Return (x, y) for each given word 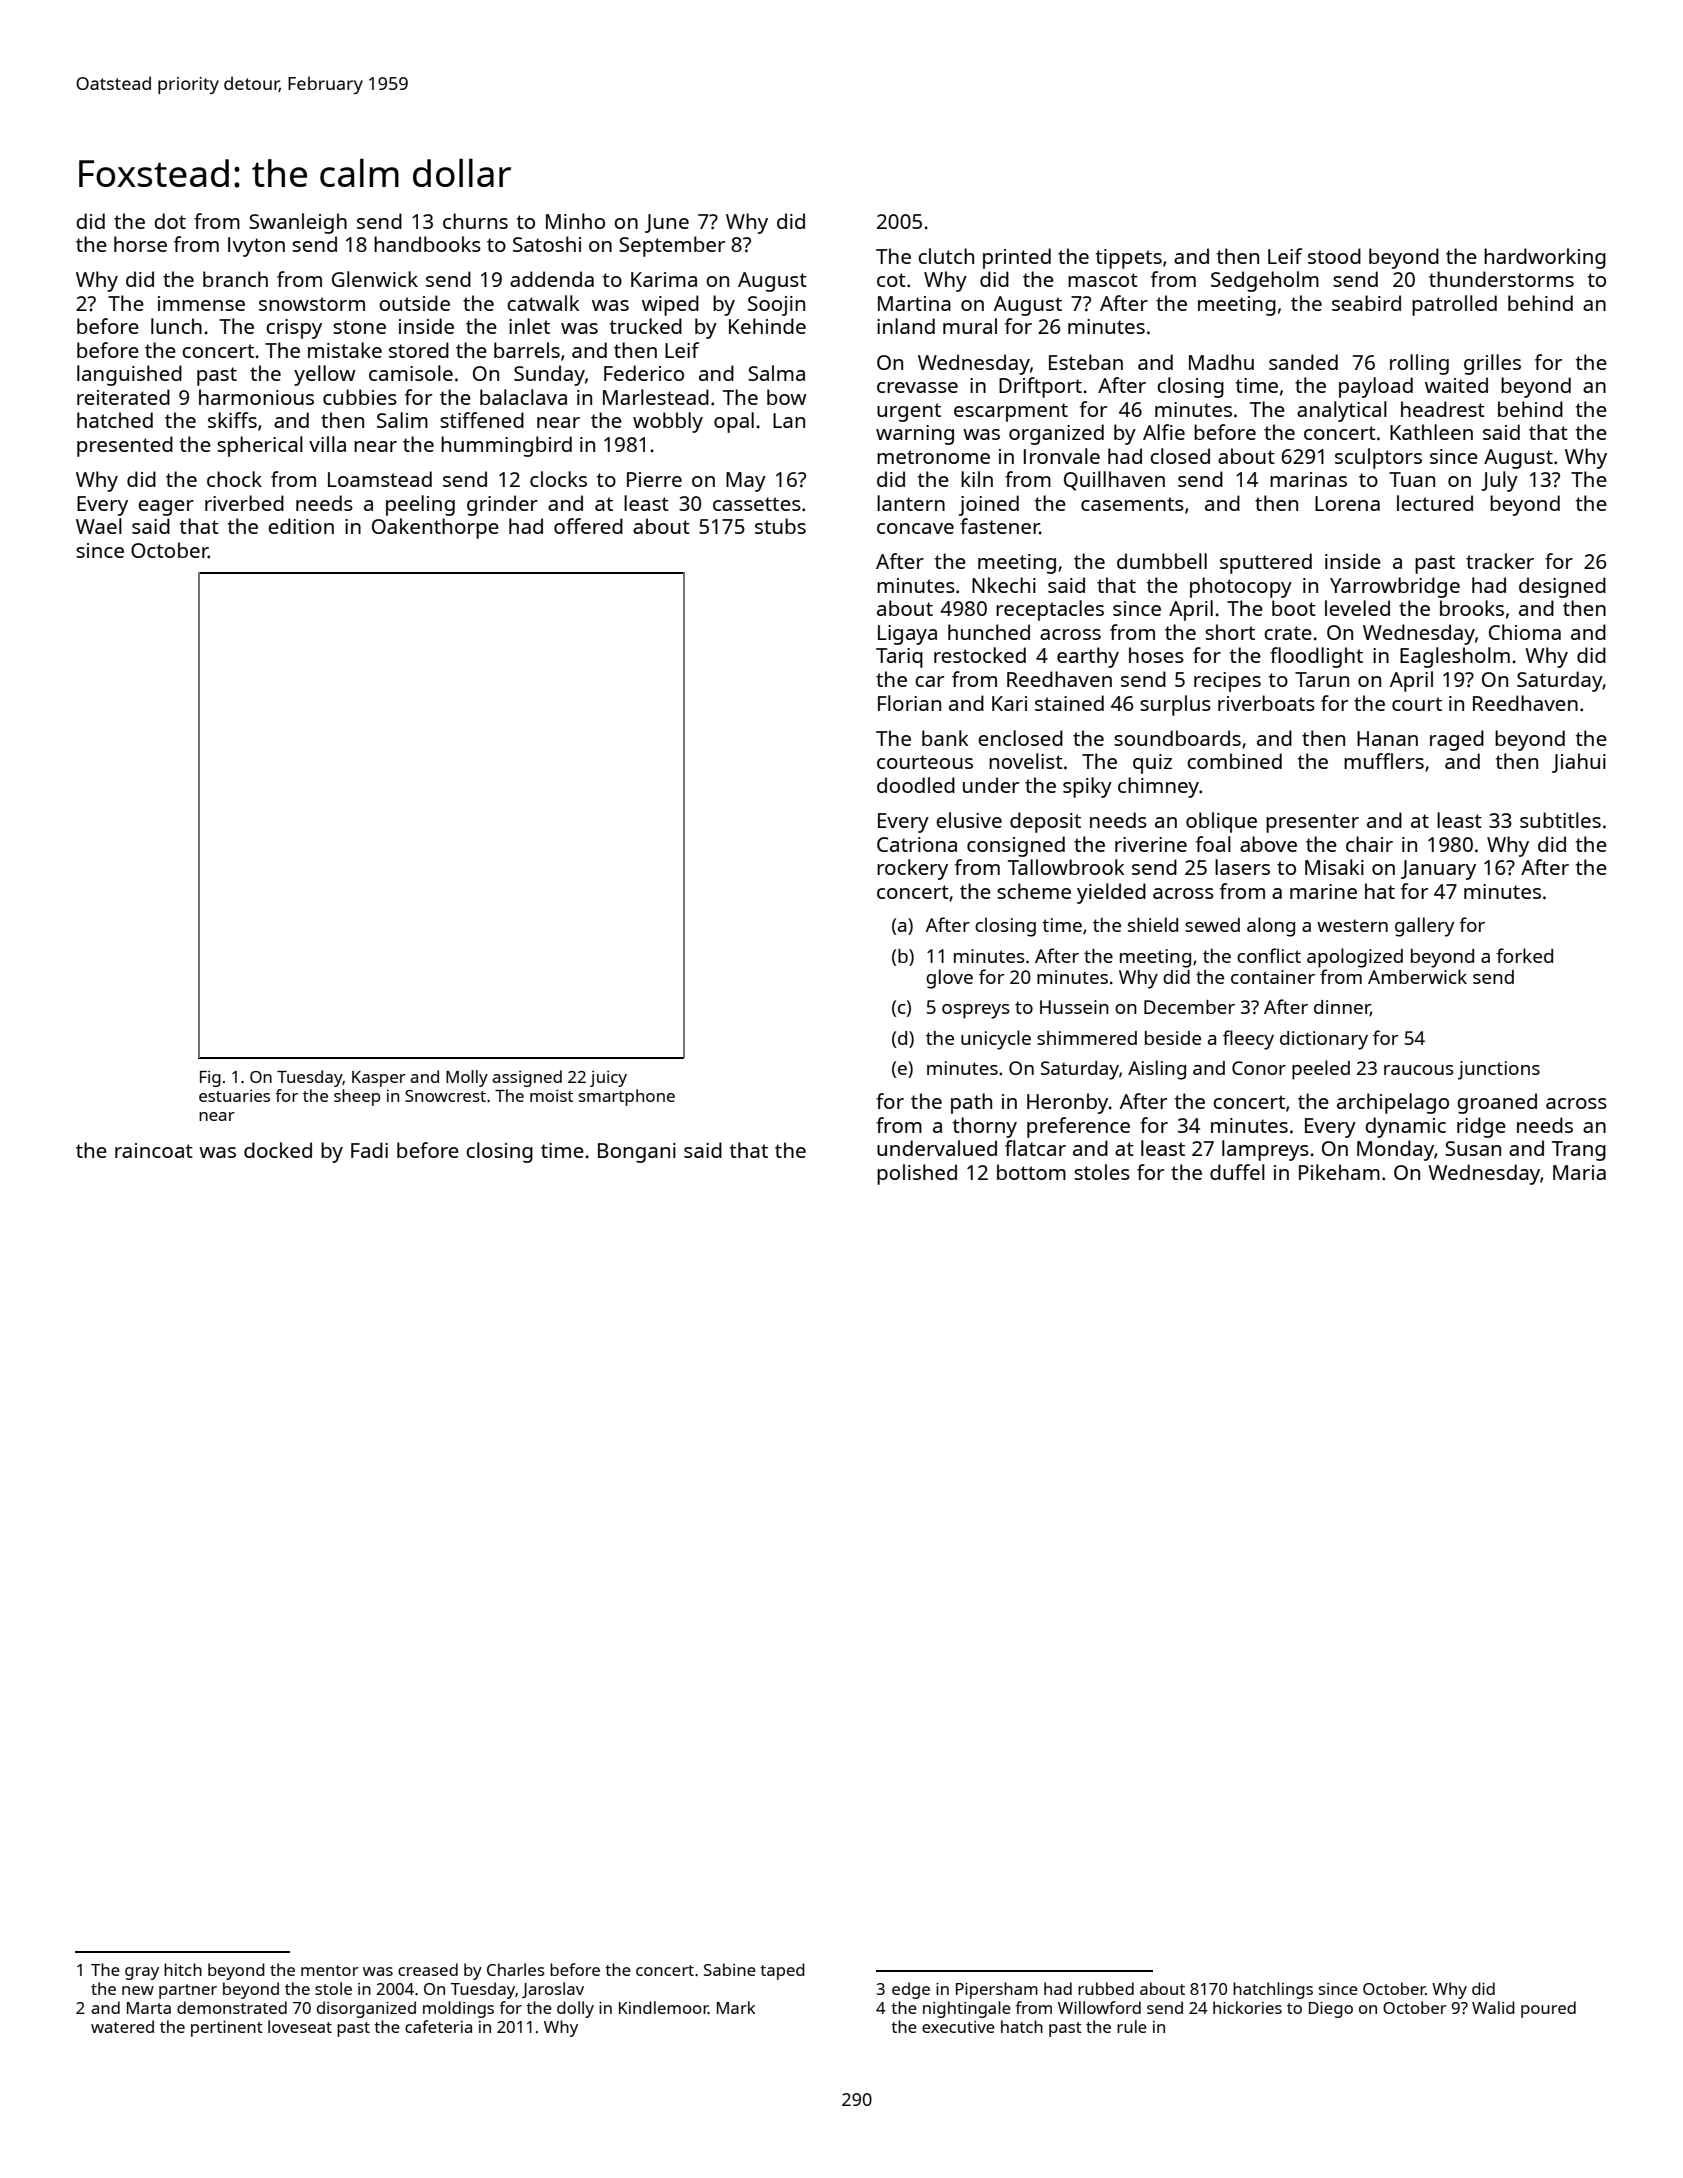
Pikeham (1339, 1172)
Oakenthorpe (435, 528)
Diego (1331, 2010)
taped (782, 1971)
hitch (183, 1969)
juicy (608, 1078)
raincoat (154, 1150)
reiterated (123, 397)
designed (1562, 587)
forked (1524, 955)
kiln (977, 479)
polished (917, 1174)
